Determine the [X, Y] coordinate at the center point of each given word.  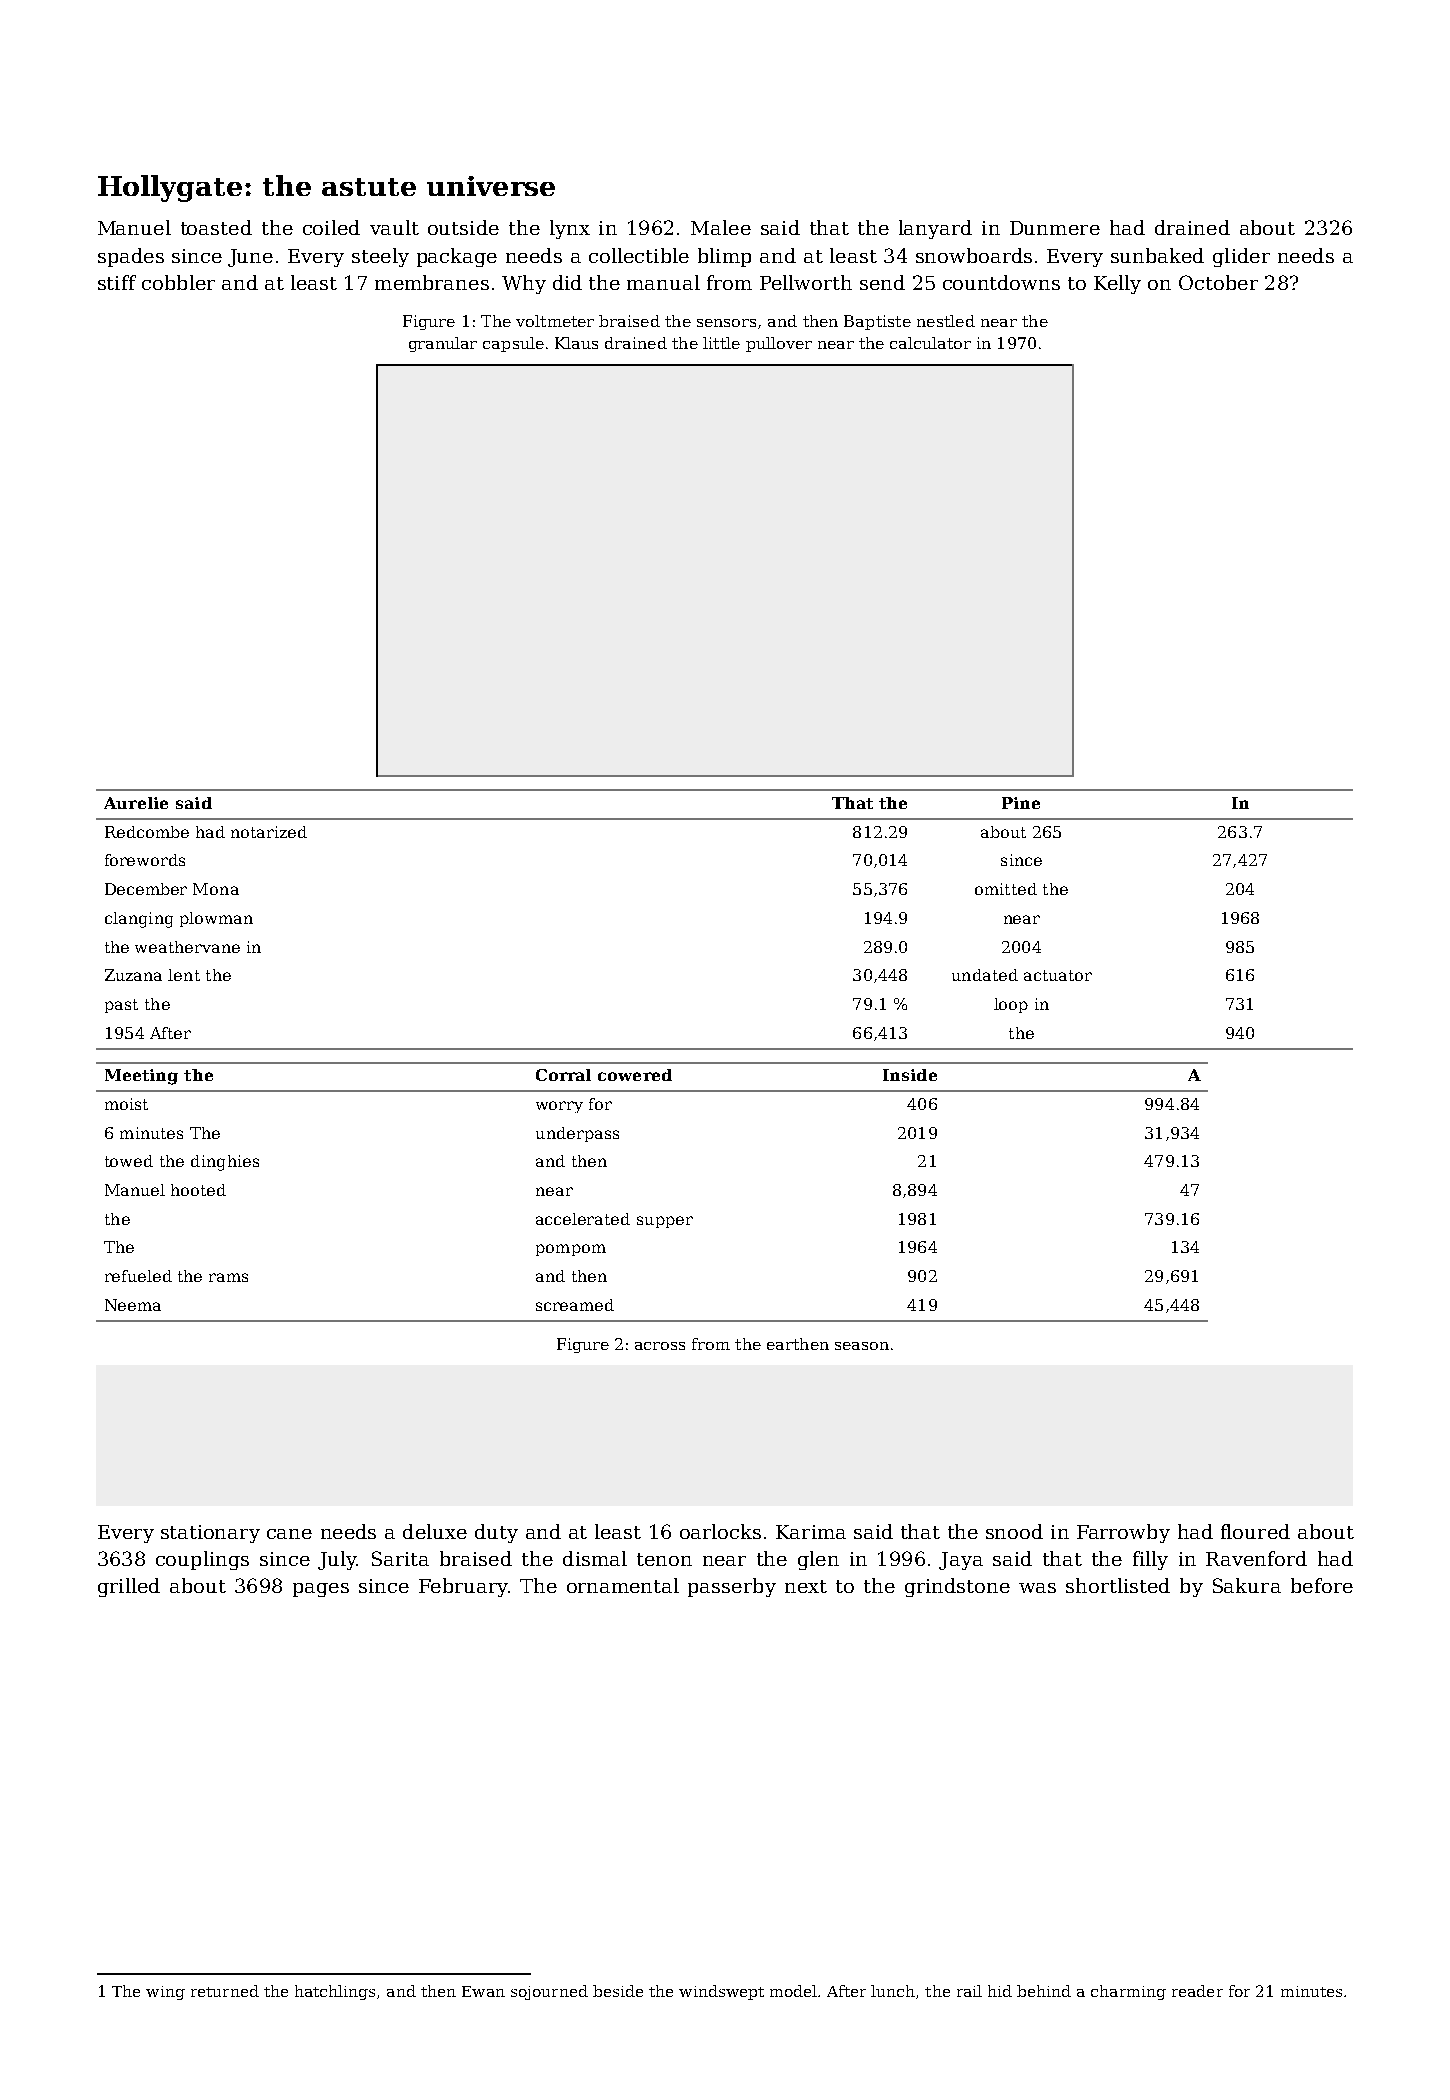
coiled [331, 227]
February [463, 1587]
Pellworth [806, 282]
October [1218, 282]
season [862, 1346]
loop [1011, 1005]
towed [129, 1161]
